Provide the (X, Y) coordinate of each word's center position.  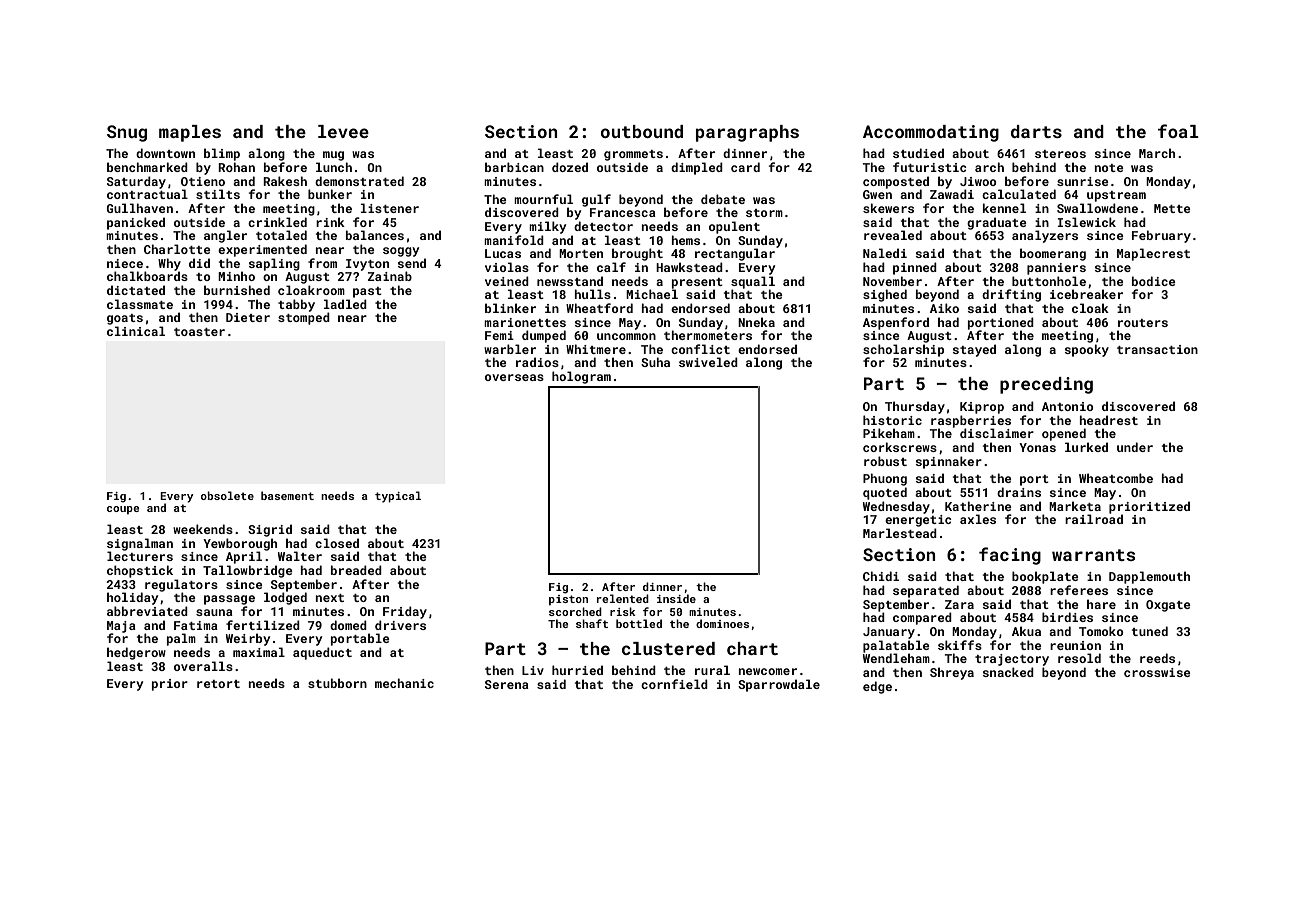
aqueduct (322, 653)
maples (190, 133)
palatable (896, 646)
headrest (1109, 420)
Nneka (756, 322)
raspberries (971, 421)
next (330, 598)
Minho (236, 276)
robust (885, 461)
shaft (592, 623)
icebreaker (1086, 294)
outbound (642, 131)
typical (398, 497)
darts (1036, 131)
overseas (514, 377)
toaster (199, 332)
